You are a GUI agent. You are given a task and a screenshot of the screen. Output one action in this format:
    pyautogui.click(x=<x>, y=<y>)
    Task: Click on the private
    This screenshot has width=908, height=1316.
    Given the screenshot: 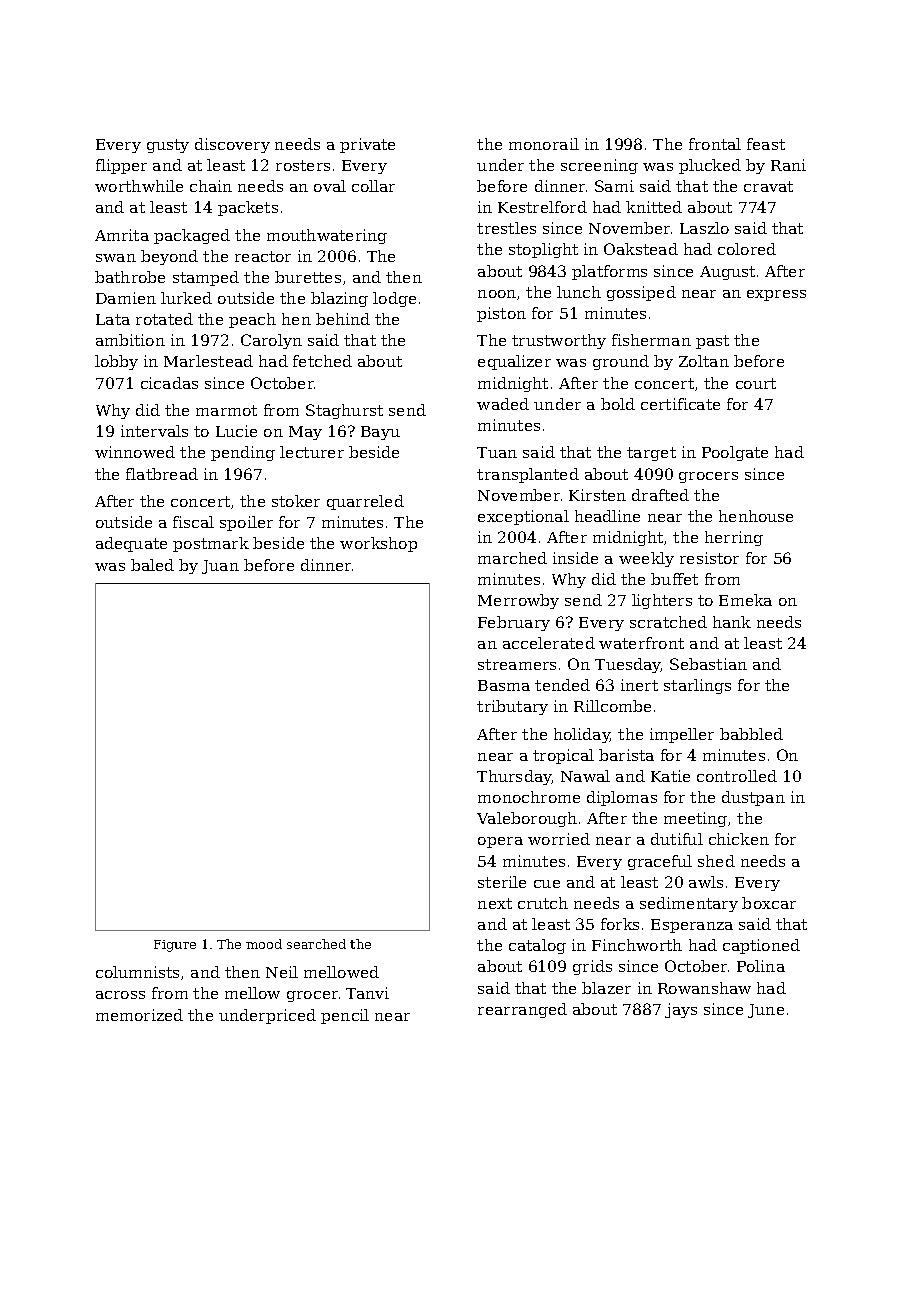 What is the action you would take?
    pyautogui.click(x=367, y=145)
